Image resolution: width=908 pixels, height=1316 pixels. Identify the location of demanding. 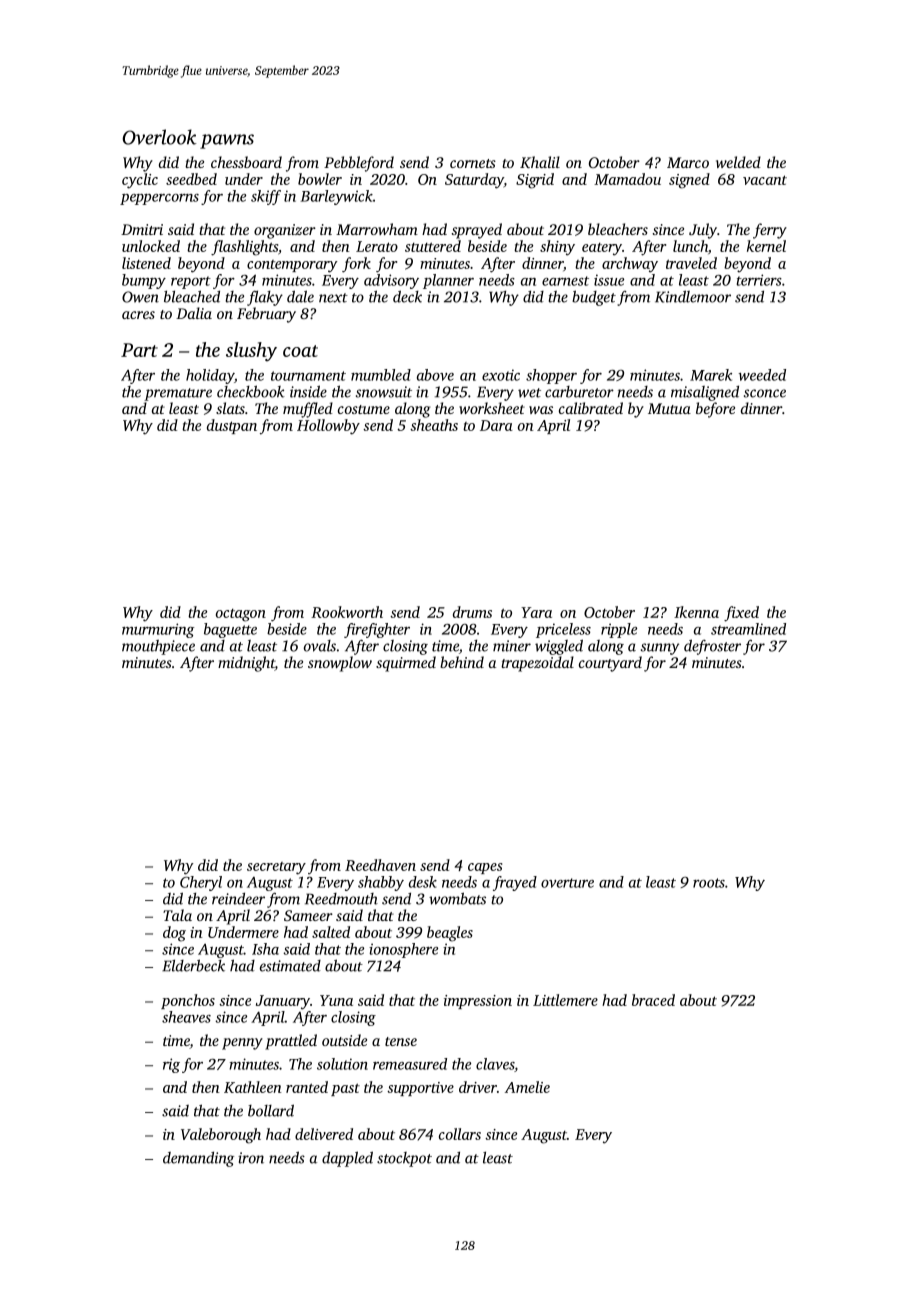
(198, 1159).
